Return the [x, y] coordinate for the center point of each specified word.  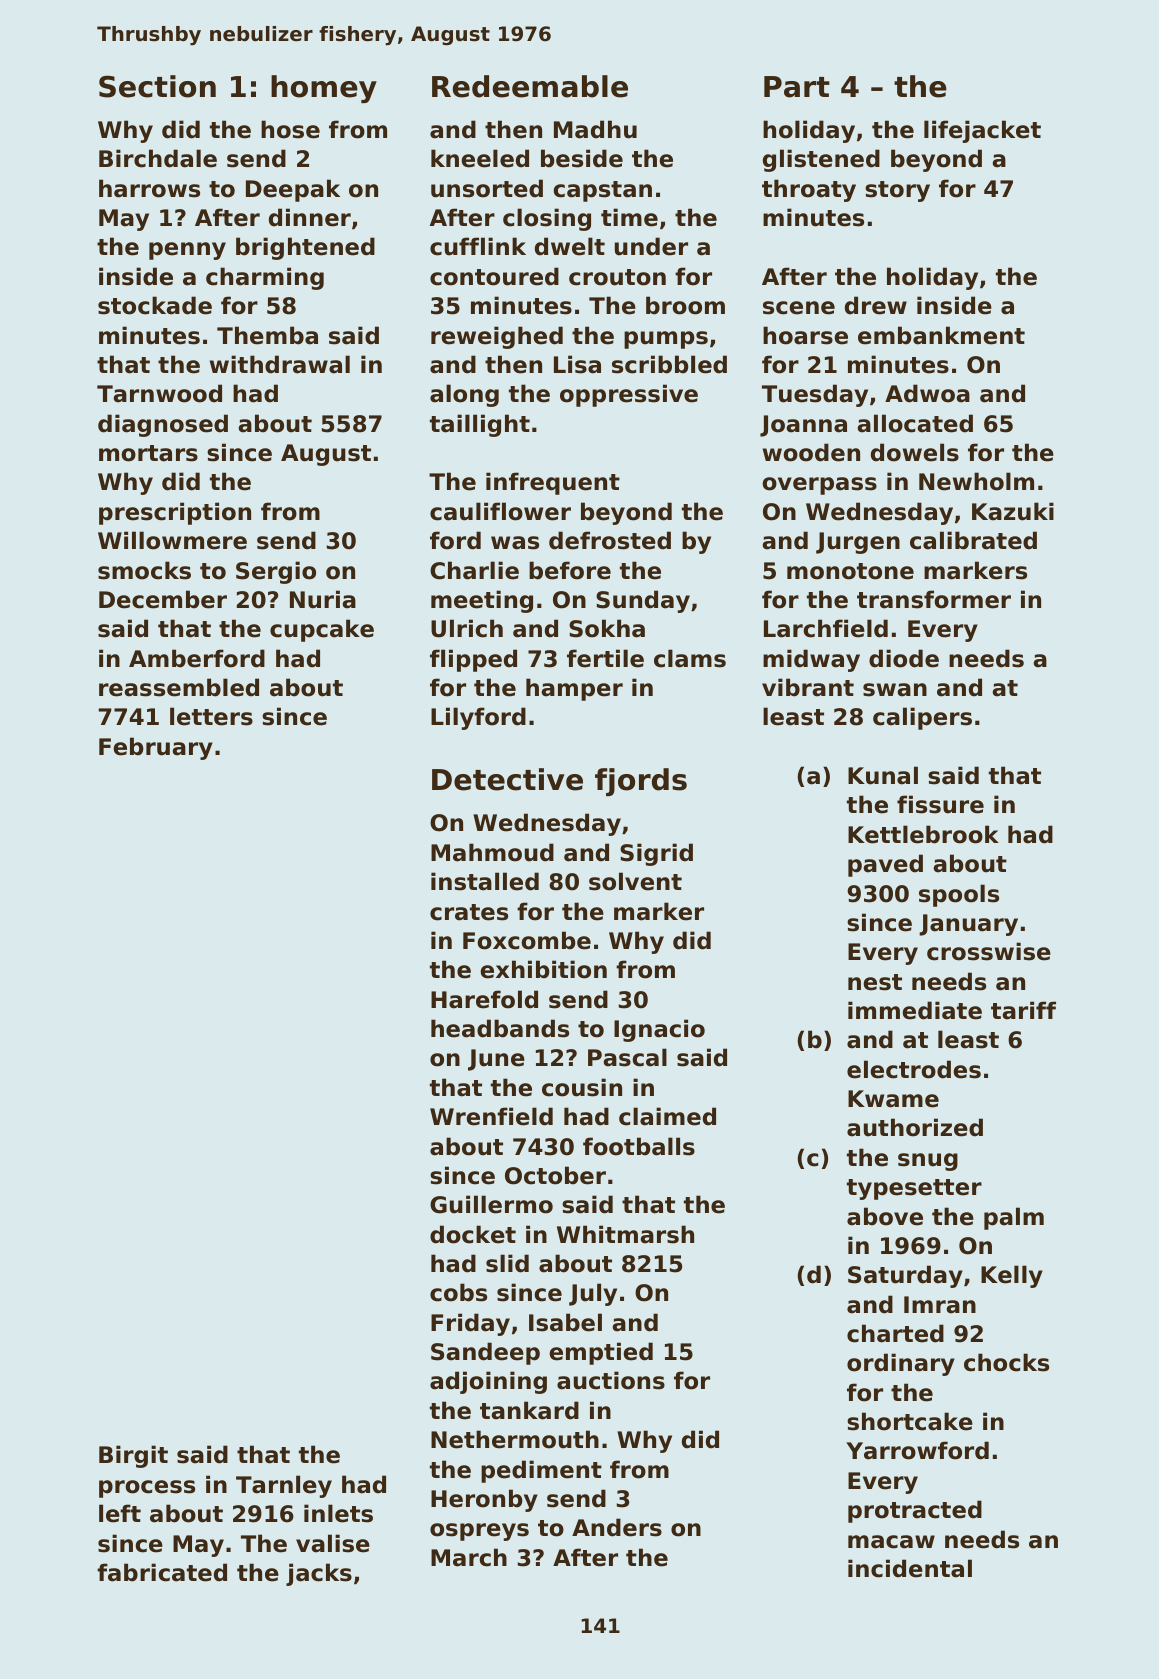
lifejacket [982, 131]
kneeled [480, 158]
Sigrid [656, 854]
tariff [1023, 1010]
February [156, 748]
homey [324, 89]
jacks [319, 1574]
